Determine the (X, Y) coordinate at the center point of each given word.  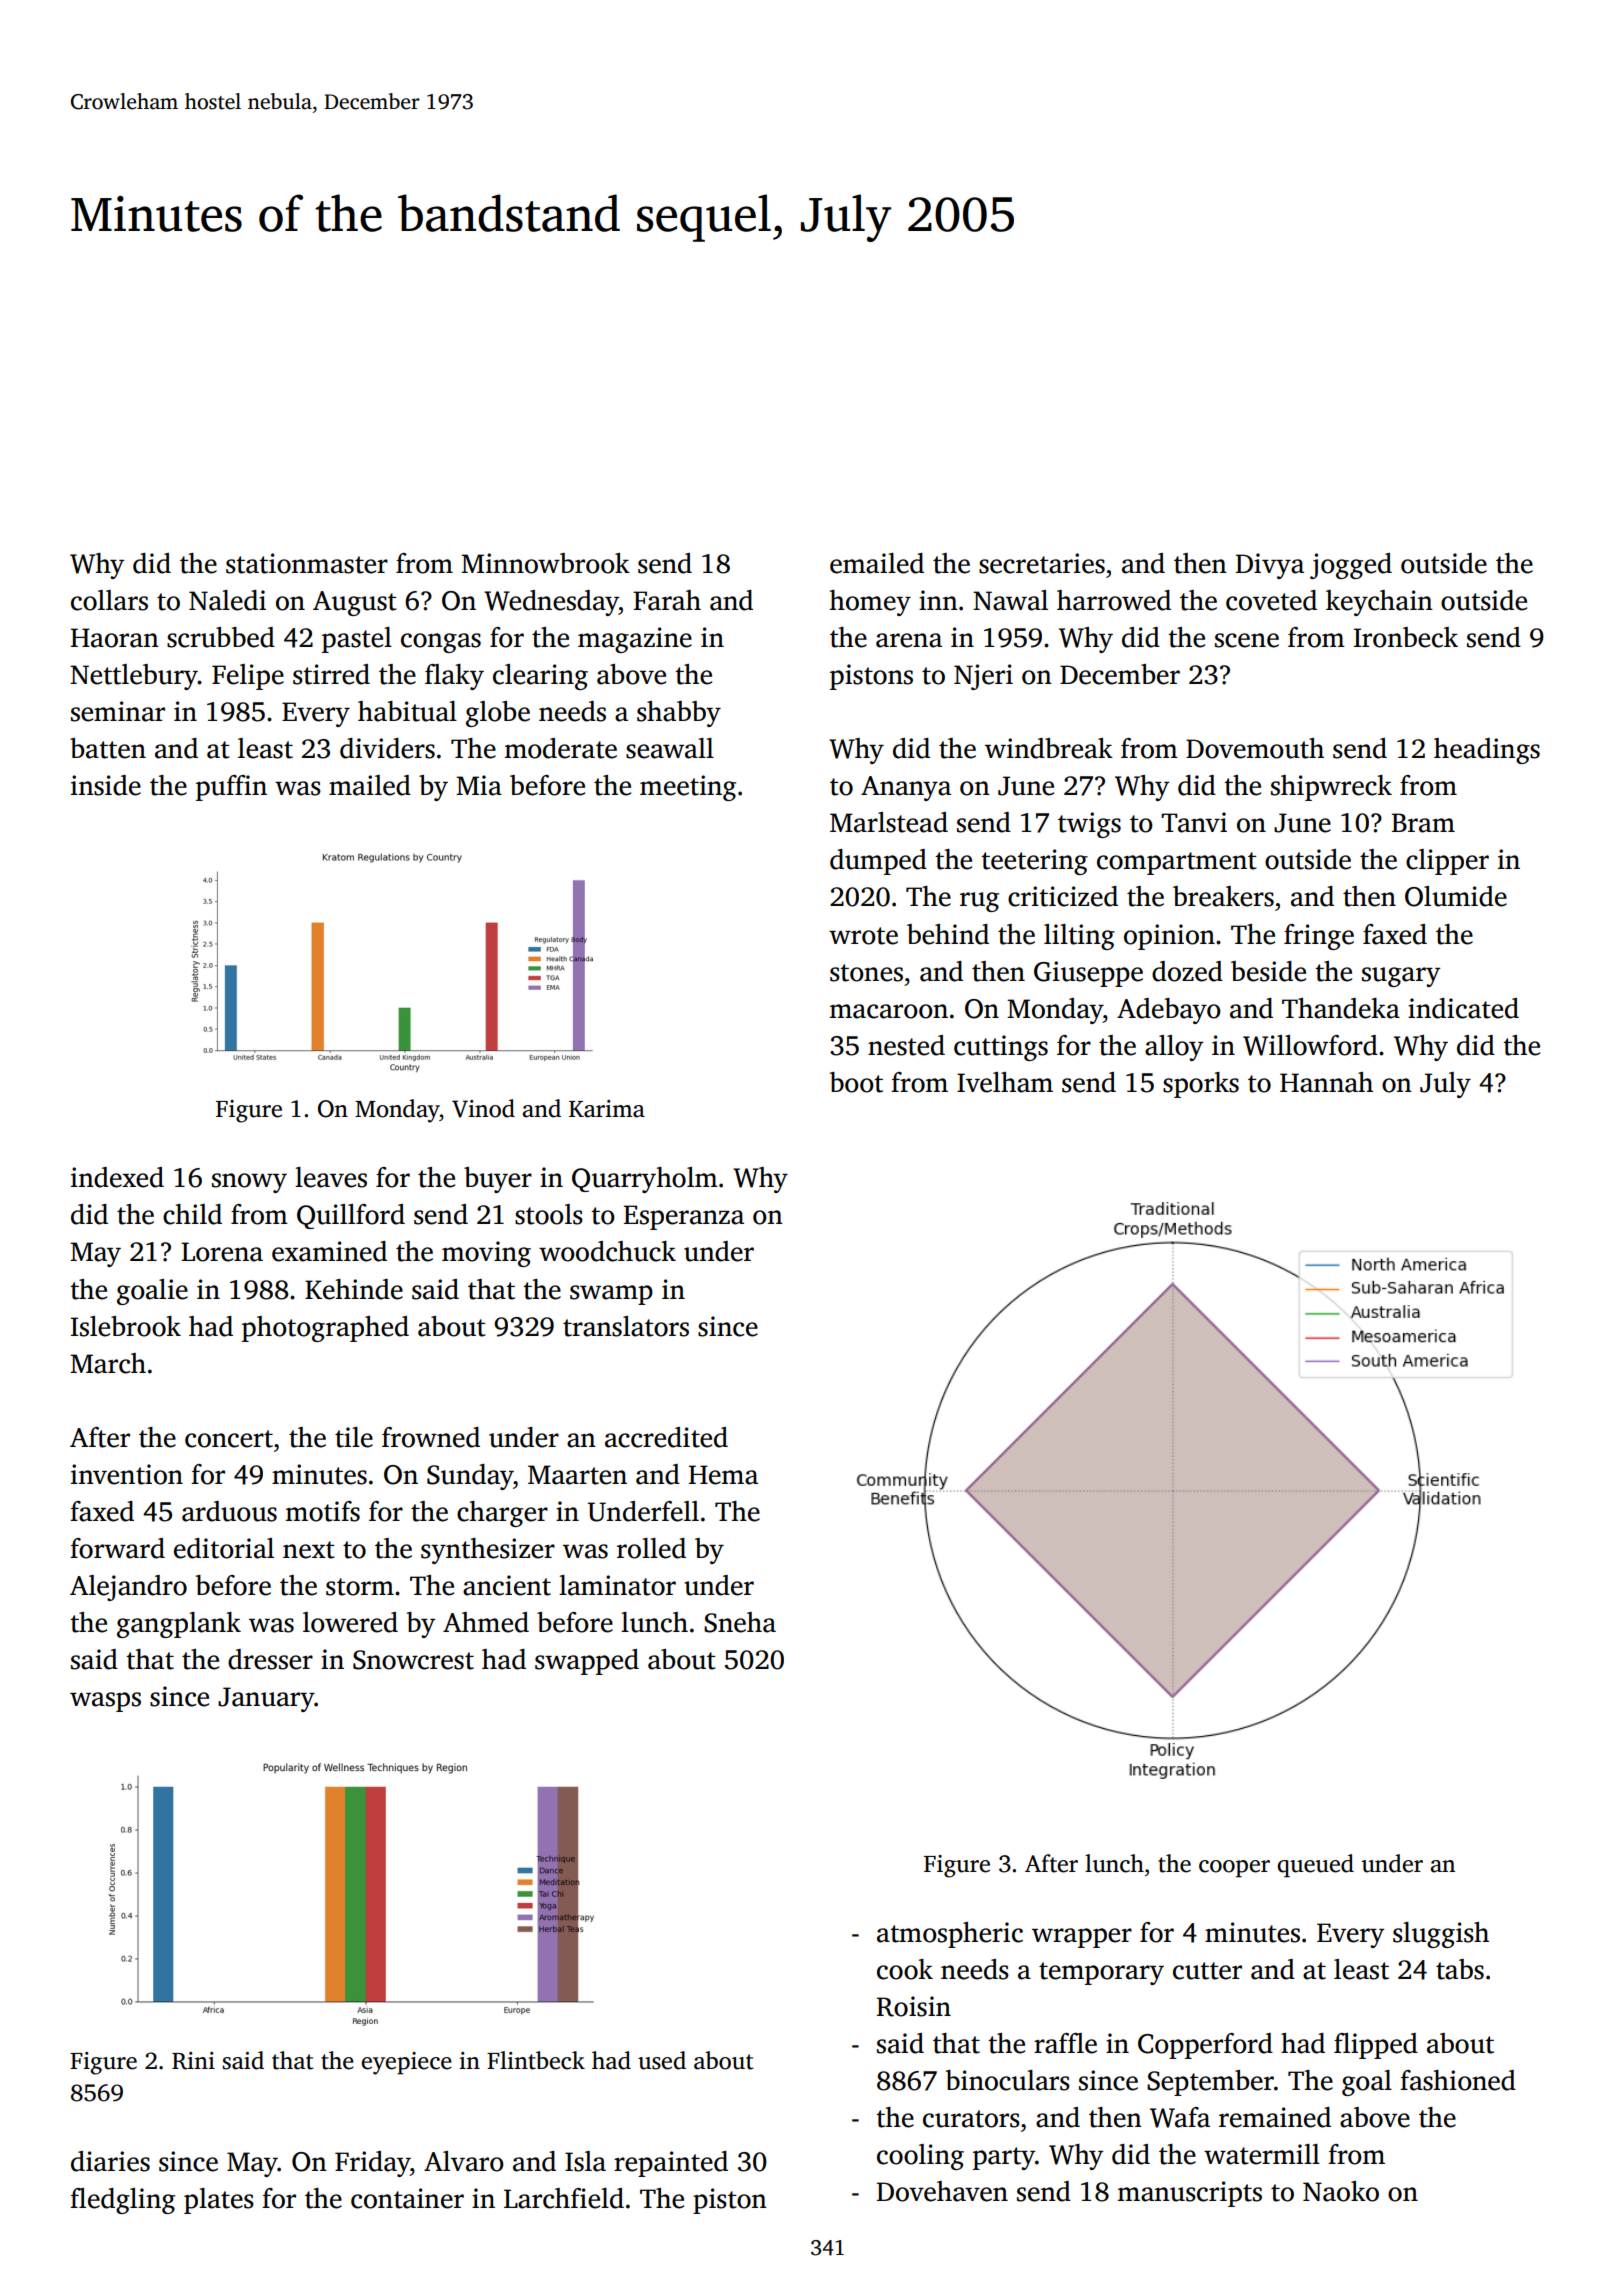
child (192, 1214)
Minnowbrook (545, 563)
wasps (105, 1702)
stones (866, 973)
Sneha (740, 1622)
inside (106, 785)
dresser (270, 1659)
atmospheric (950, 1935)
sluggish (1441, 1935)
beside (1268, 971)
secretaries (1042, 563)
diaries (110, 2161)
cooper (1234, 1869)
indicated (1463, 1008)
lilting (1079, 937)
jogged (1351, 566)
